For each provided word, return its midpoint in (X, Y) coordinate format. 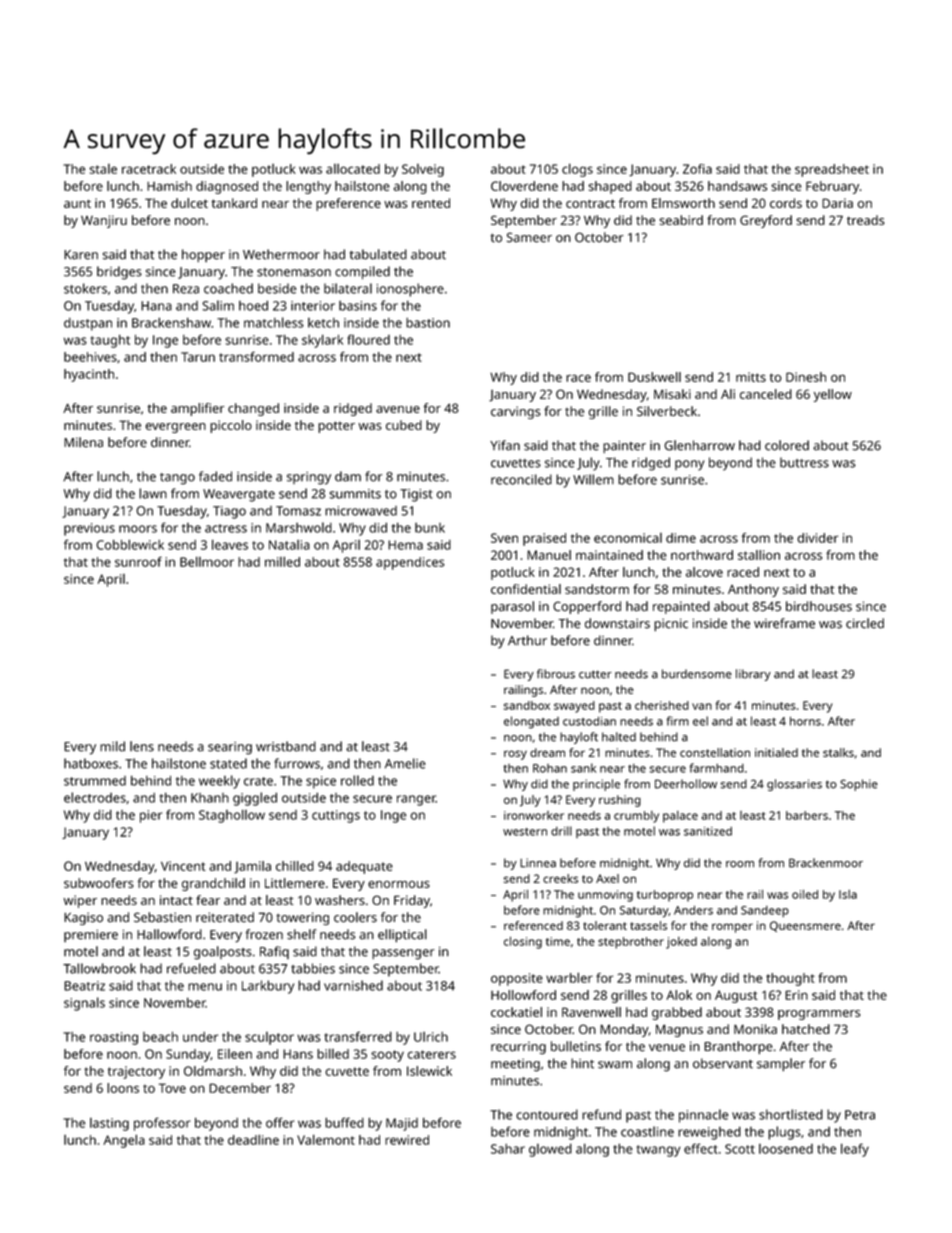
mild (112, 746)
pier (151, 816)
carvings (516, 412)
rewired (407, 1140)
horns (805, 721)
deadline (253, 1139)
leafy (855, 1150)
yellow (833, 395)
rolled (357, 780)
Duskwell (654, 377)
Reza (186, 289)
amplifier (197, 409)
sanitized (708, 831)
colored (787, 445)
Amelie (405, 763)
